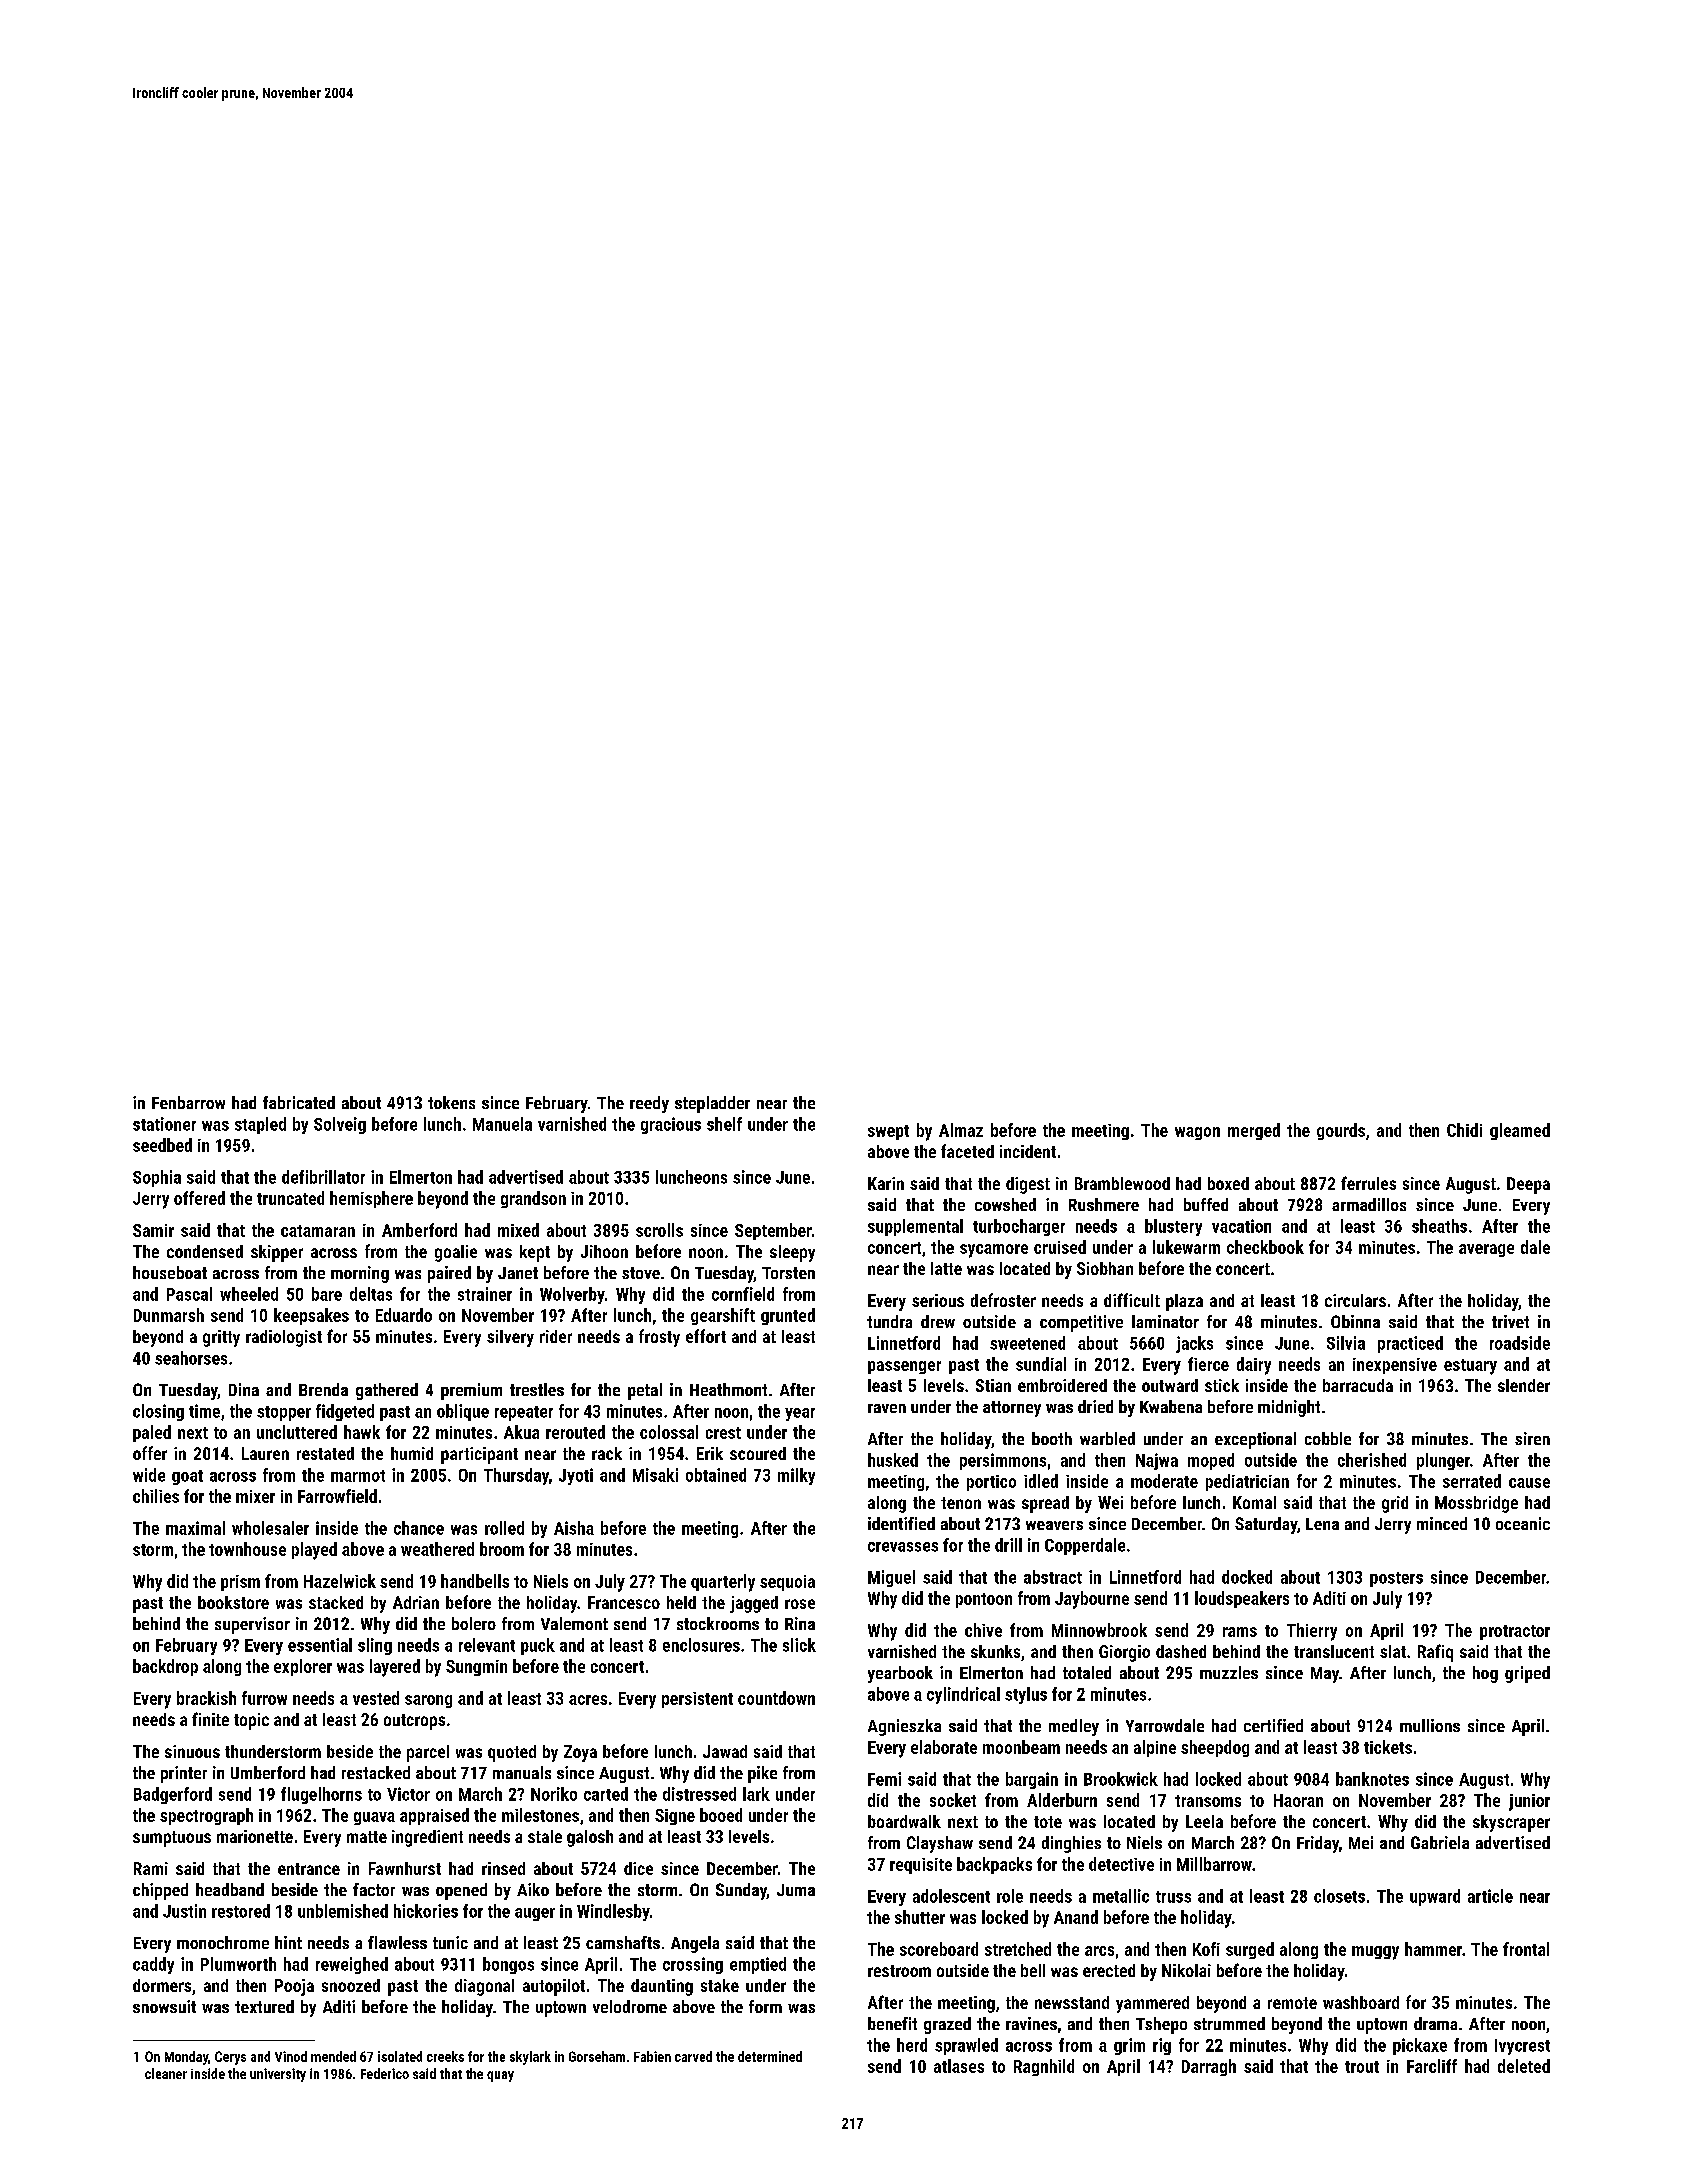 The height and width of the image is (2178, 1683). I want to click on Darragh, so click(1209, 2067).
